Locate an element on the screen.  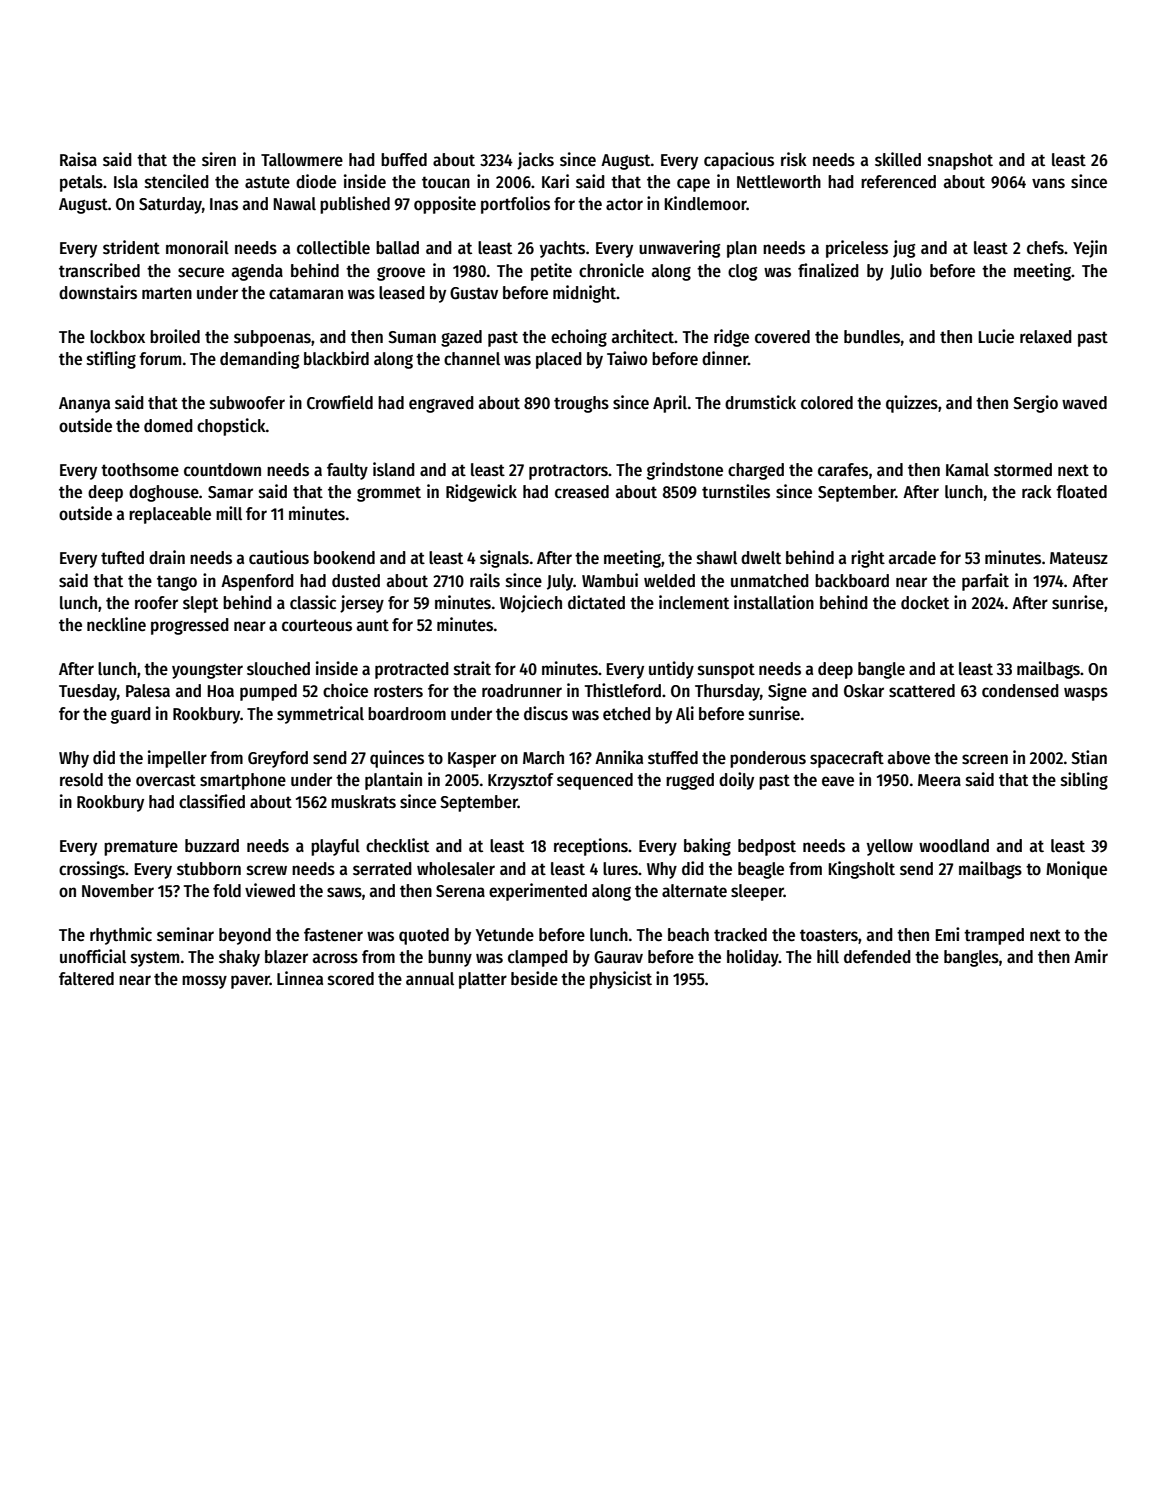
rhythmic is located at coordinates (121, 936).
